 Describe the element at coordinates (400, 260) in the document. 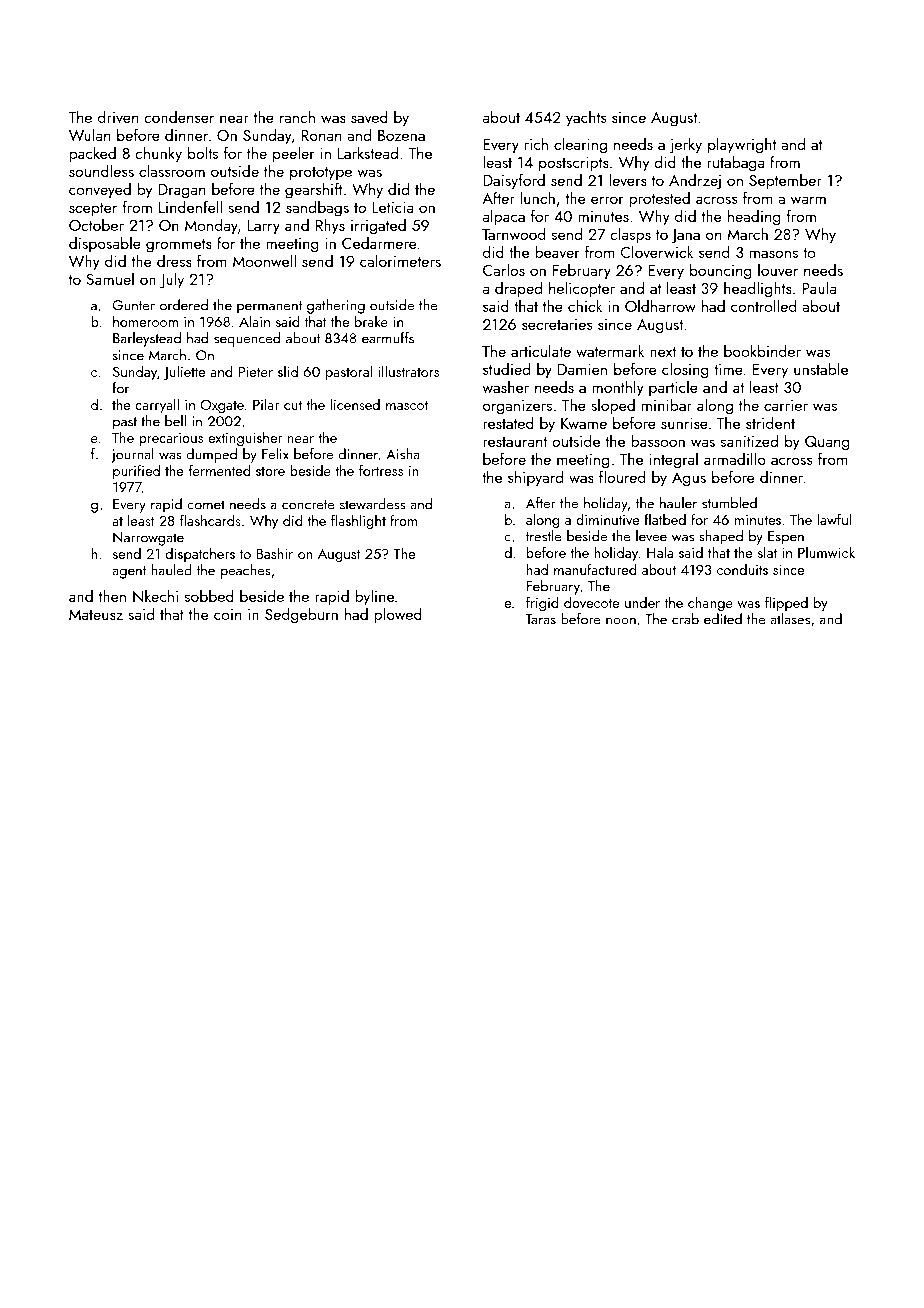

I see `calorimeters` at that location.
